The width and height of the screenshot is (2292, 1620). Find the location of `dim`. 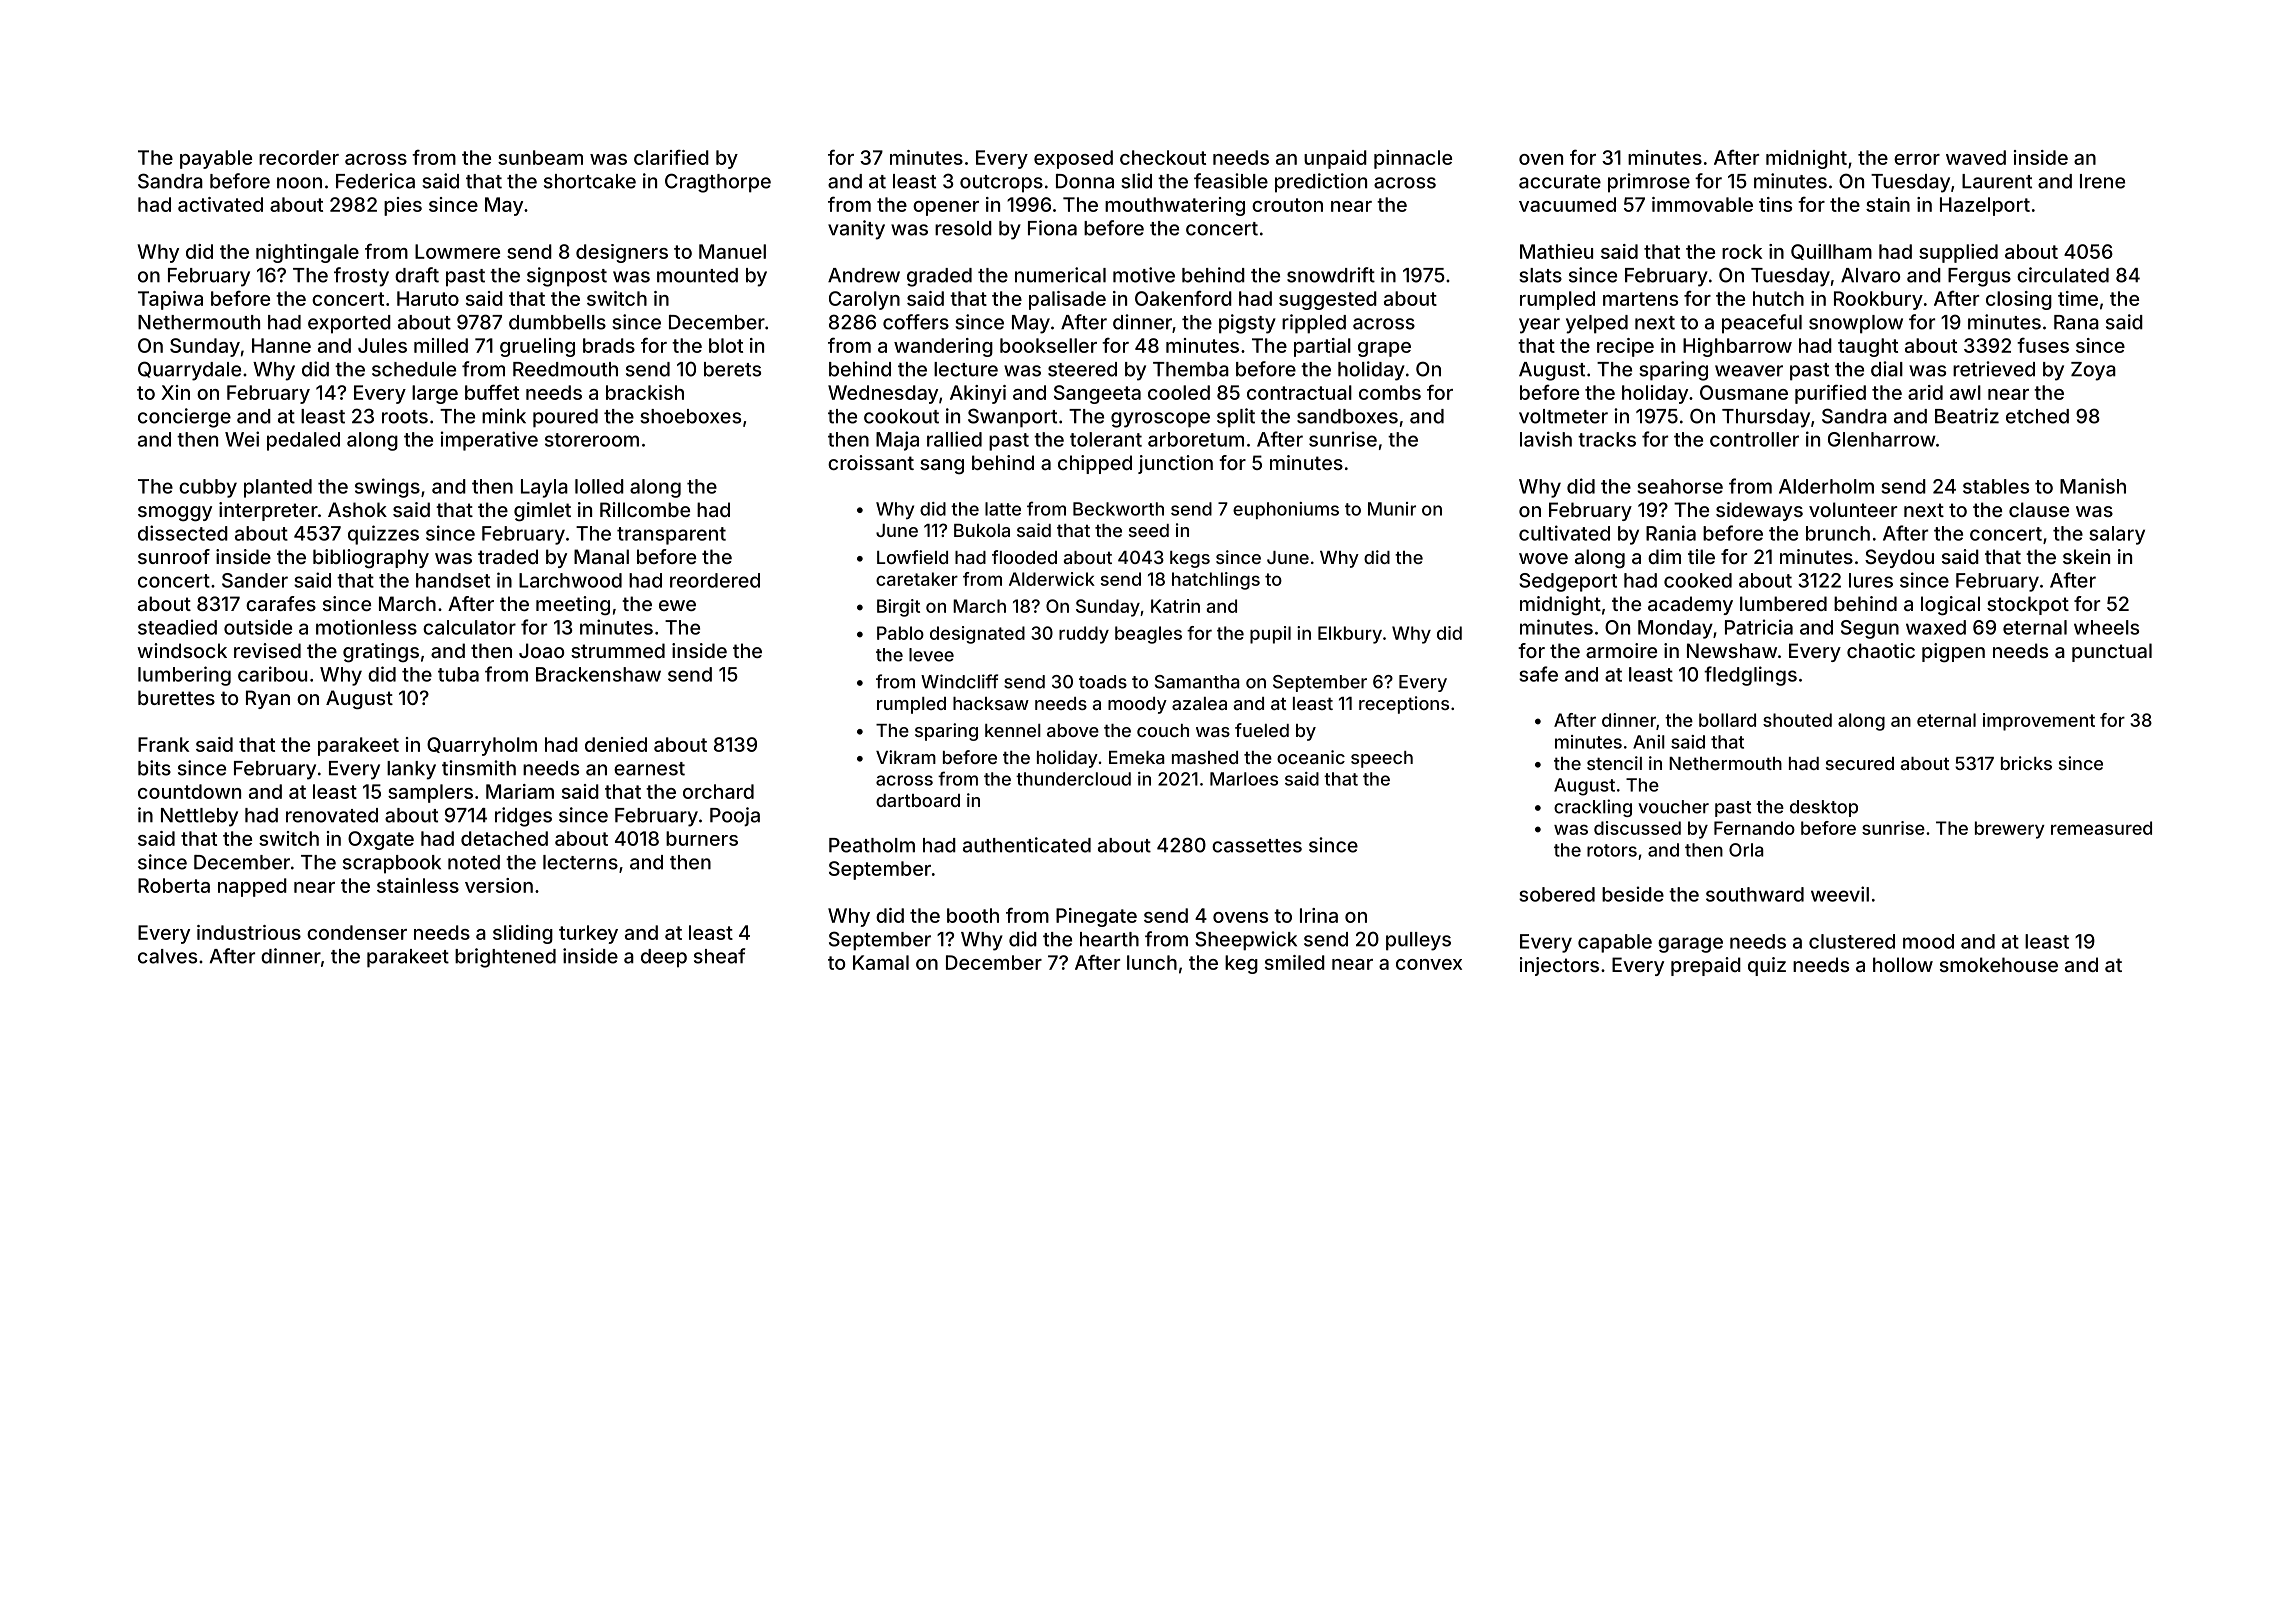

dim is located at coordinates (1664, 556).
